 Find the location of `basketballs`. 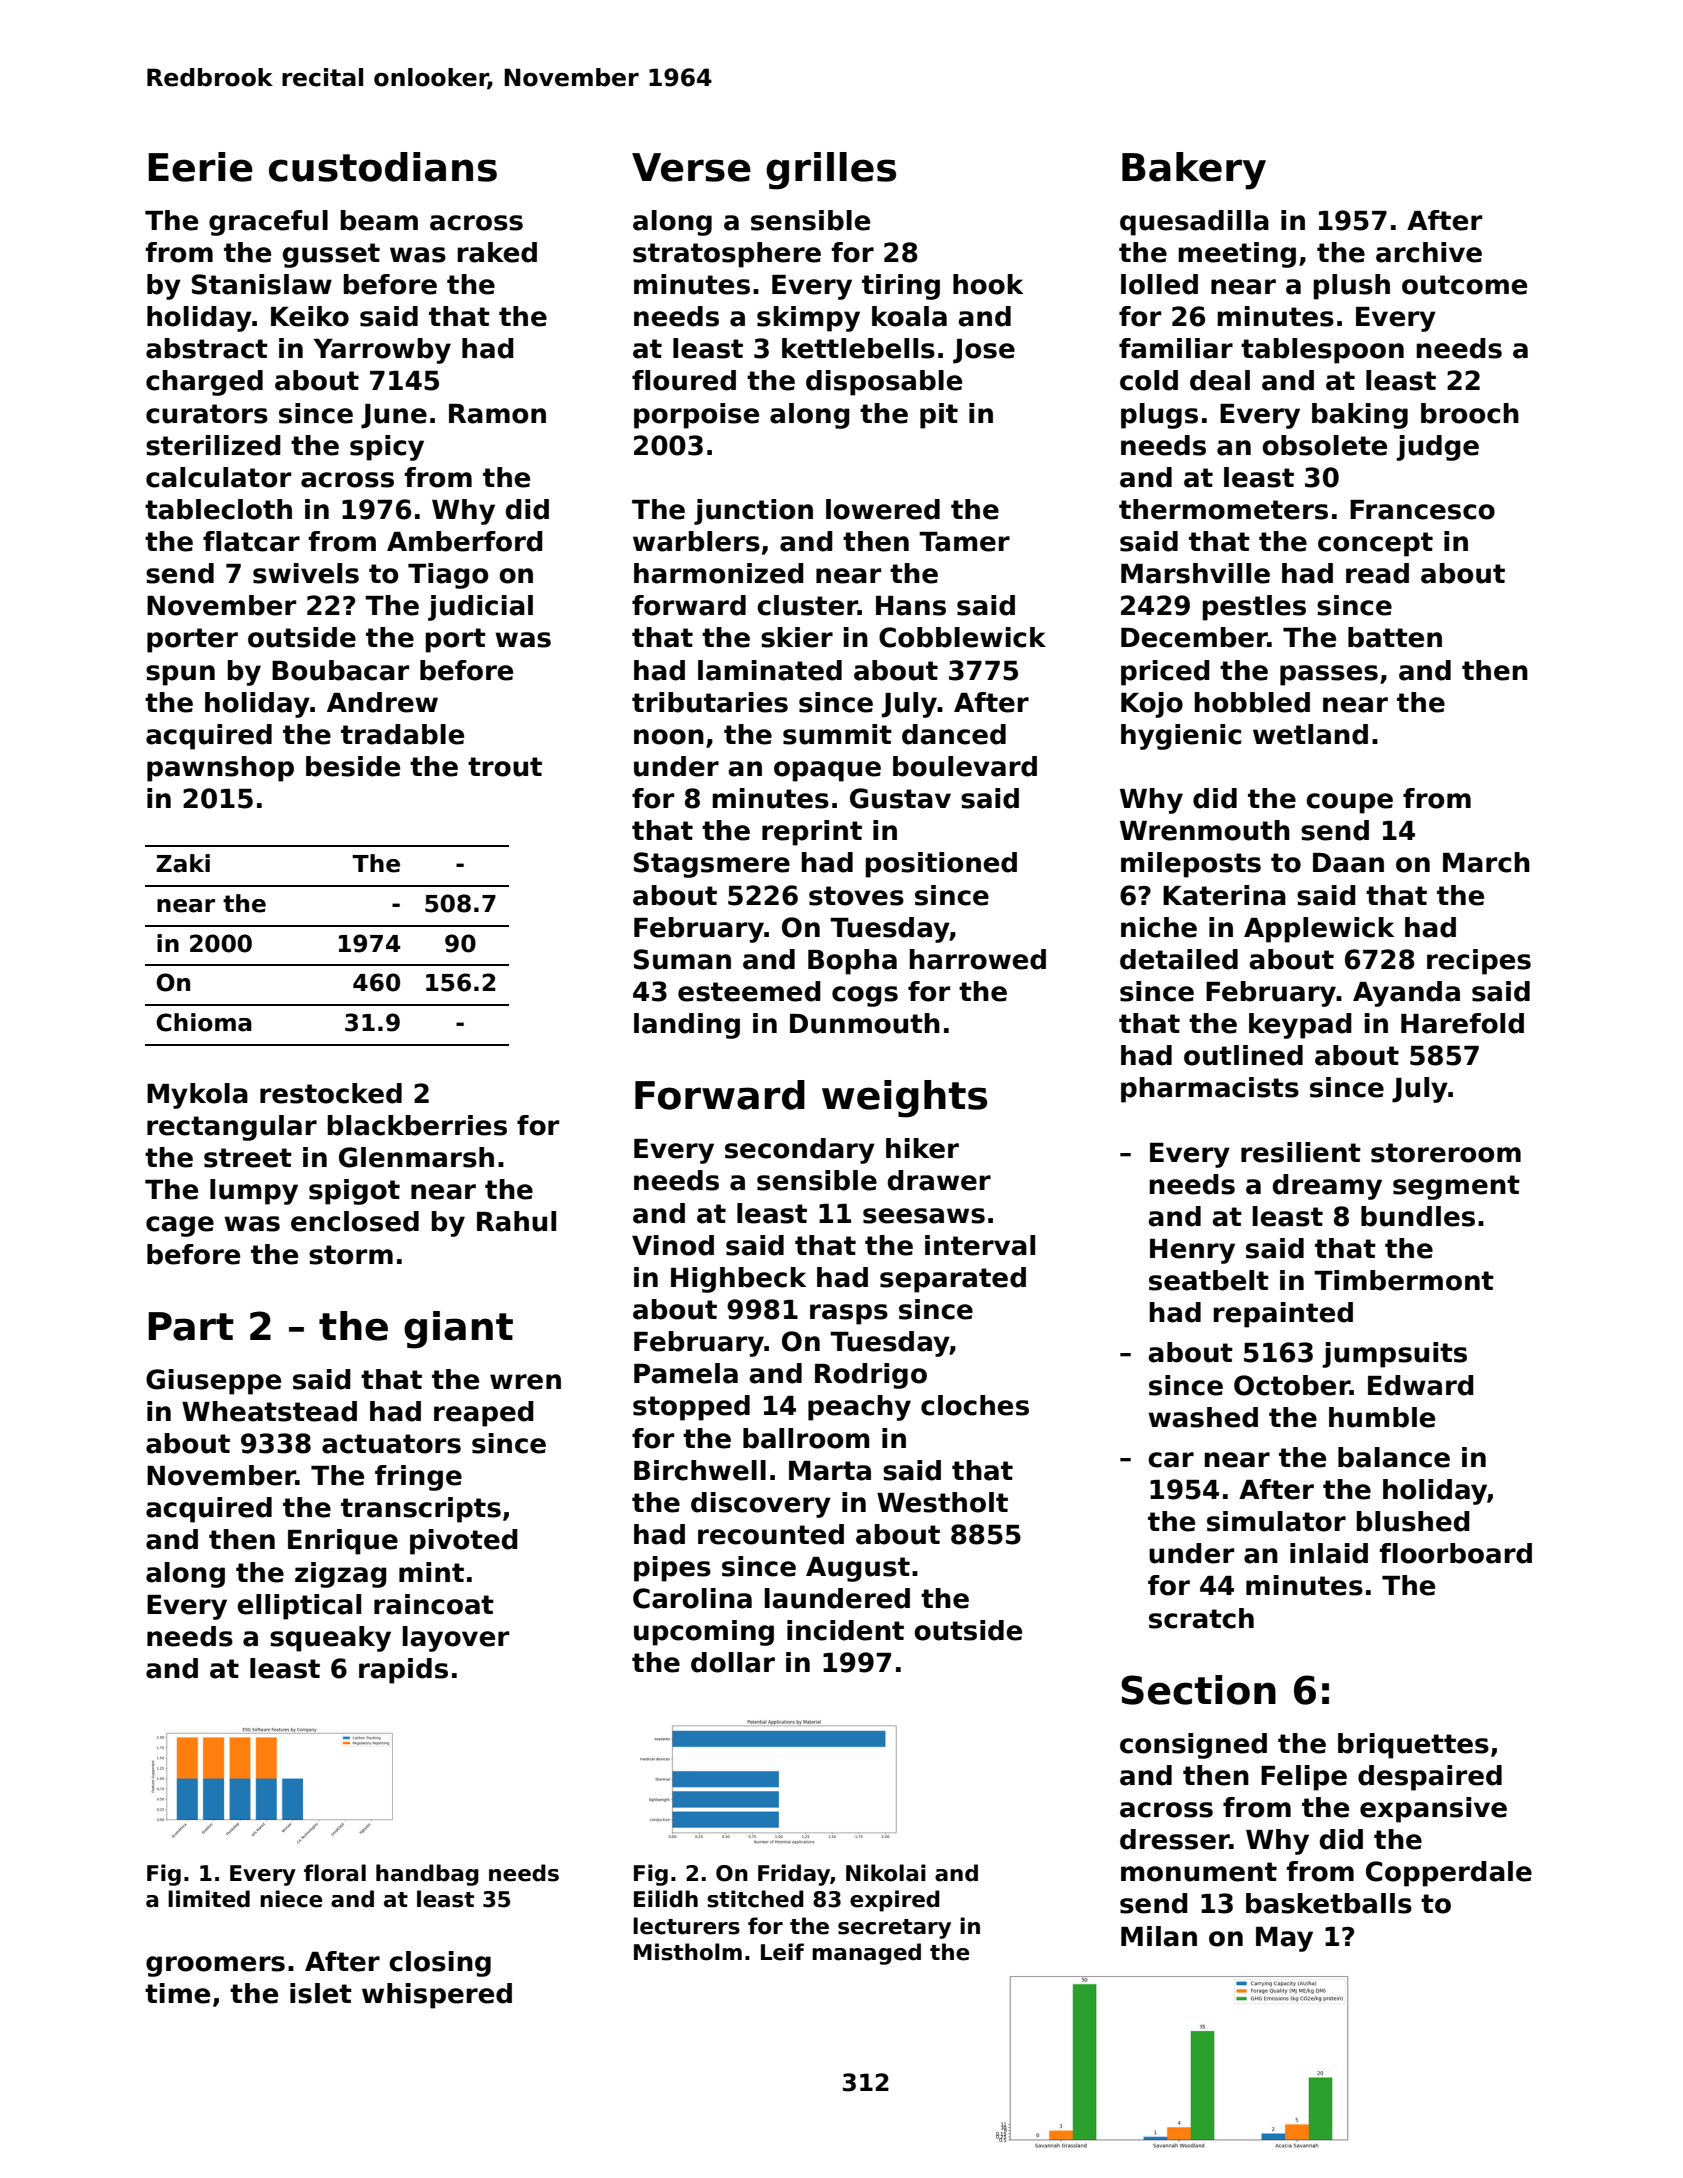

basketballs is located at coordinates (1329, 1903).
